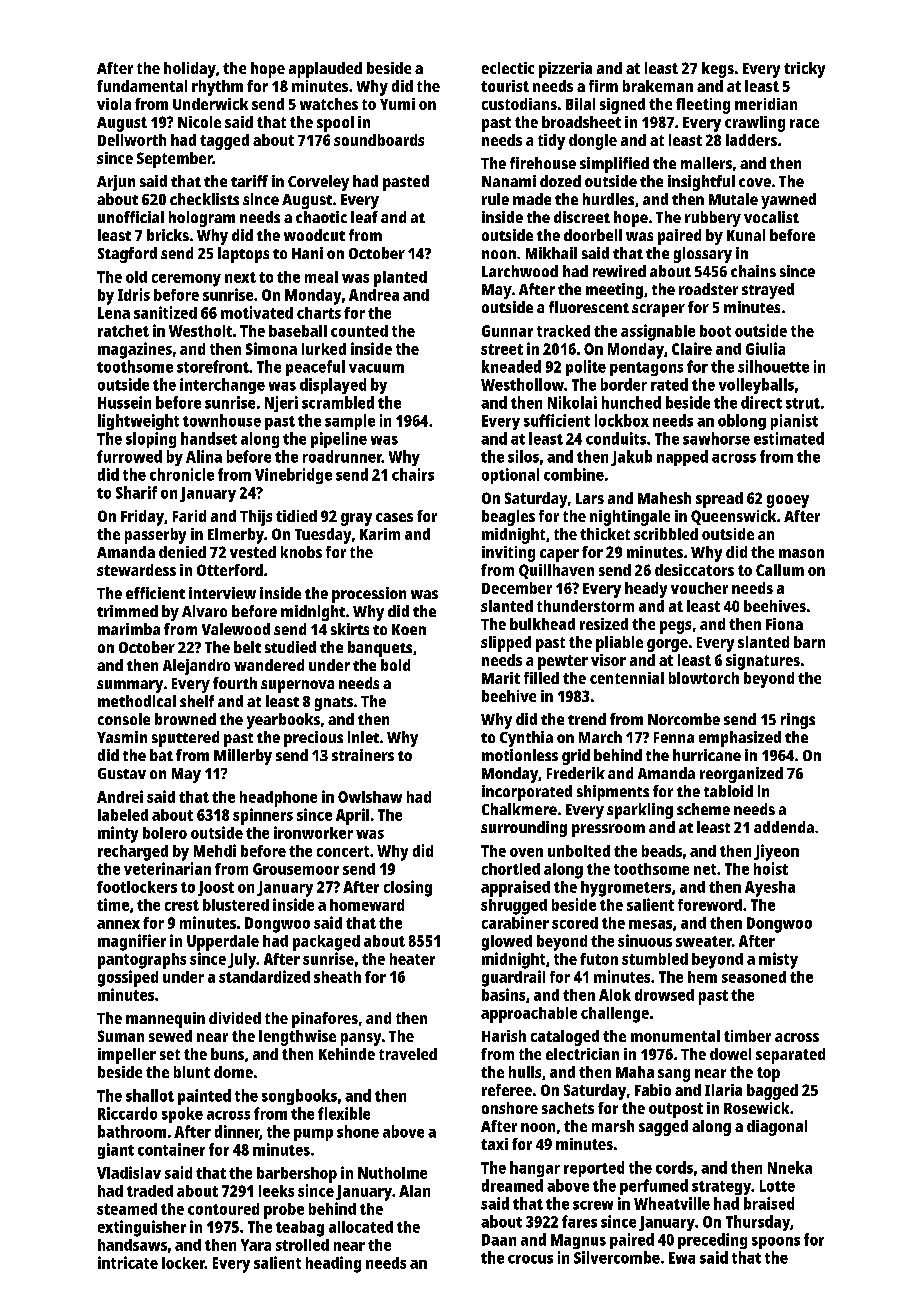 The width and height of the page is (924, 1308). Describe the element at coordinates (256, 1245) in the page. I see `Yara` at that location.
